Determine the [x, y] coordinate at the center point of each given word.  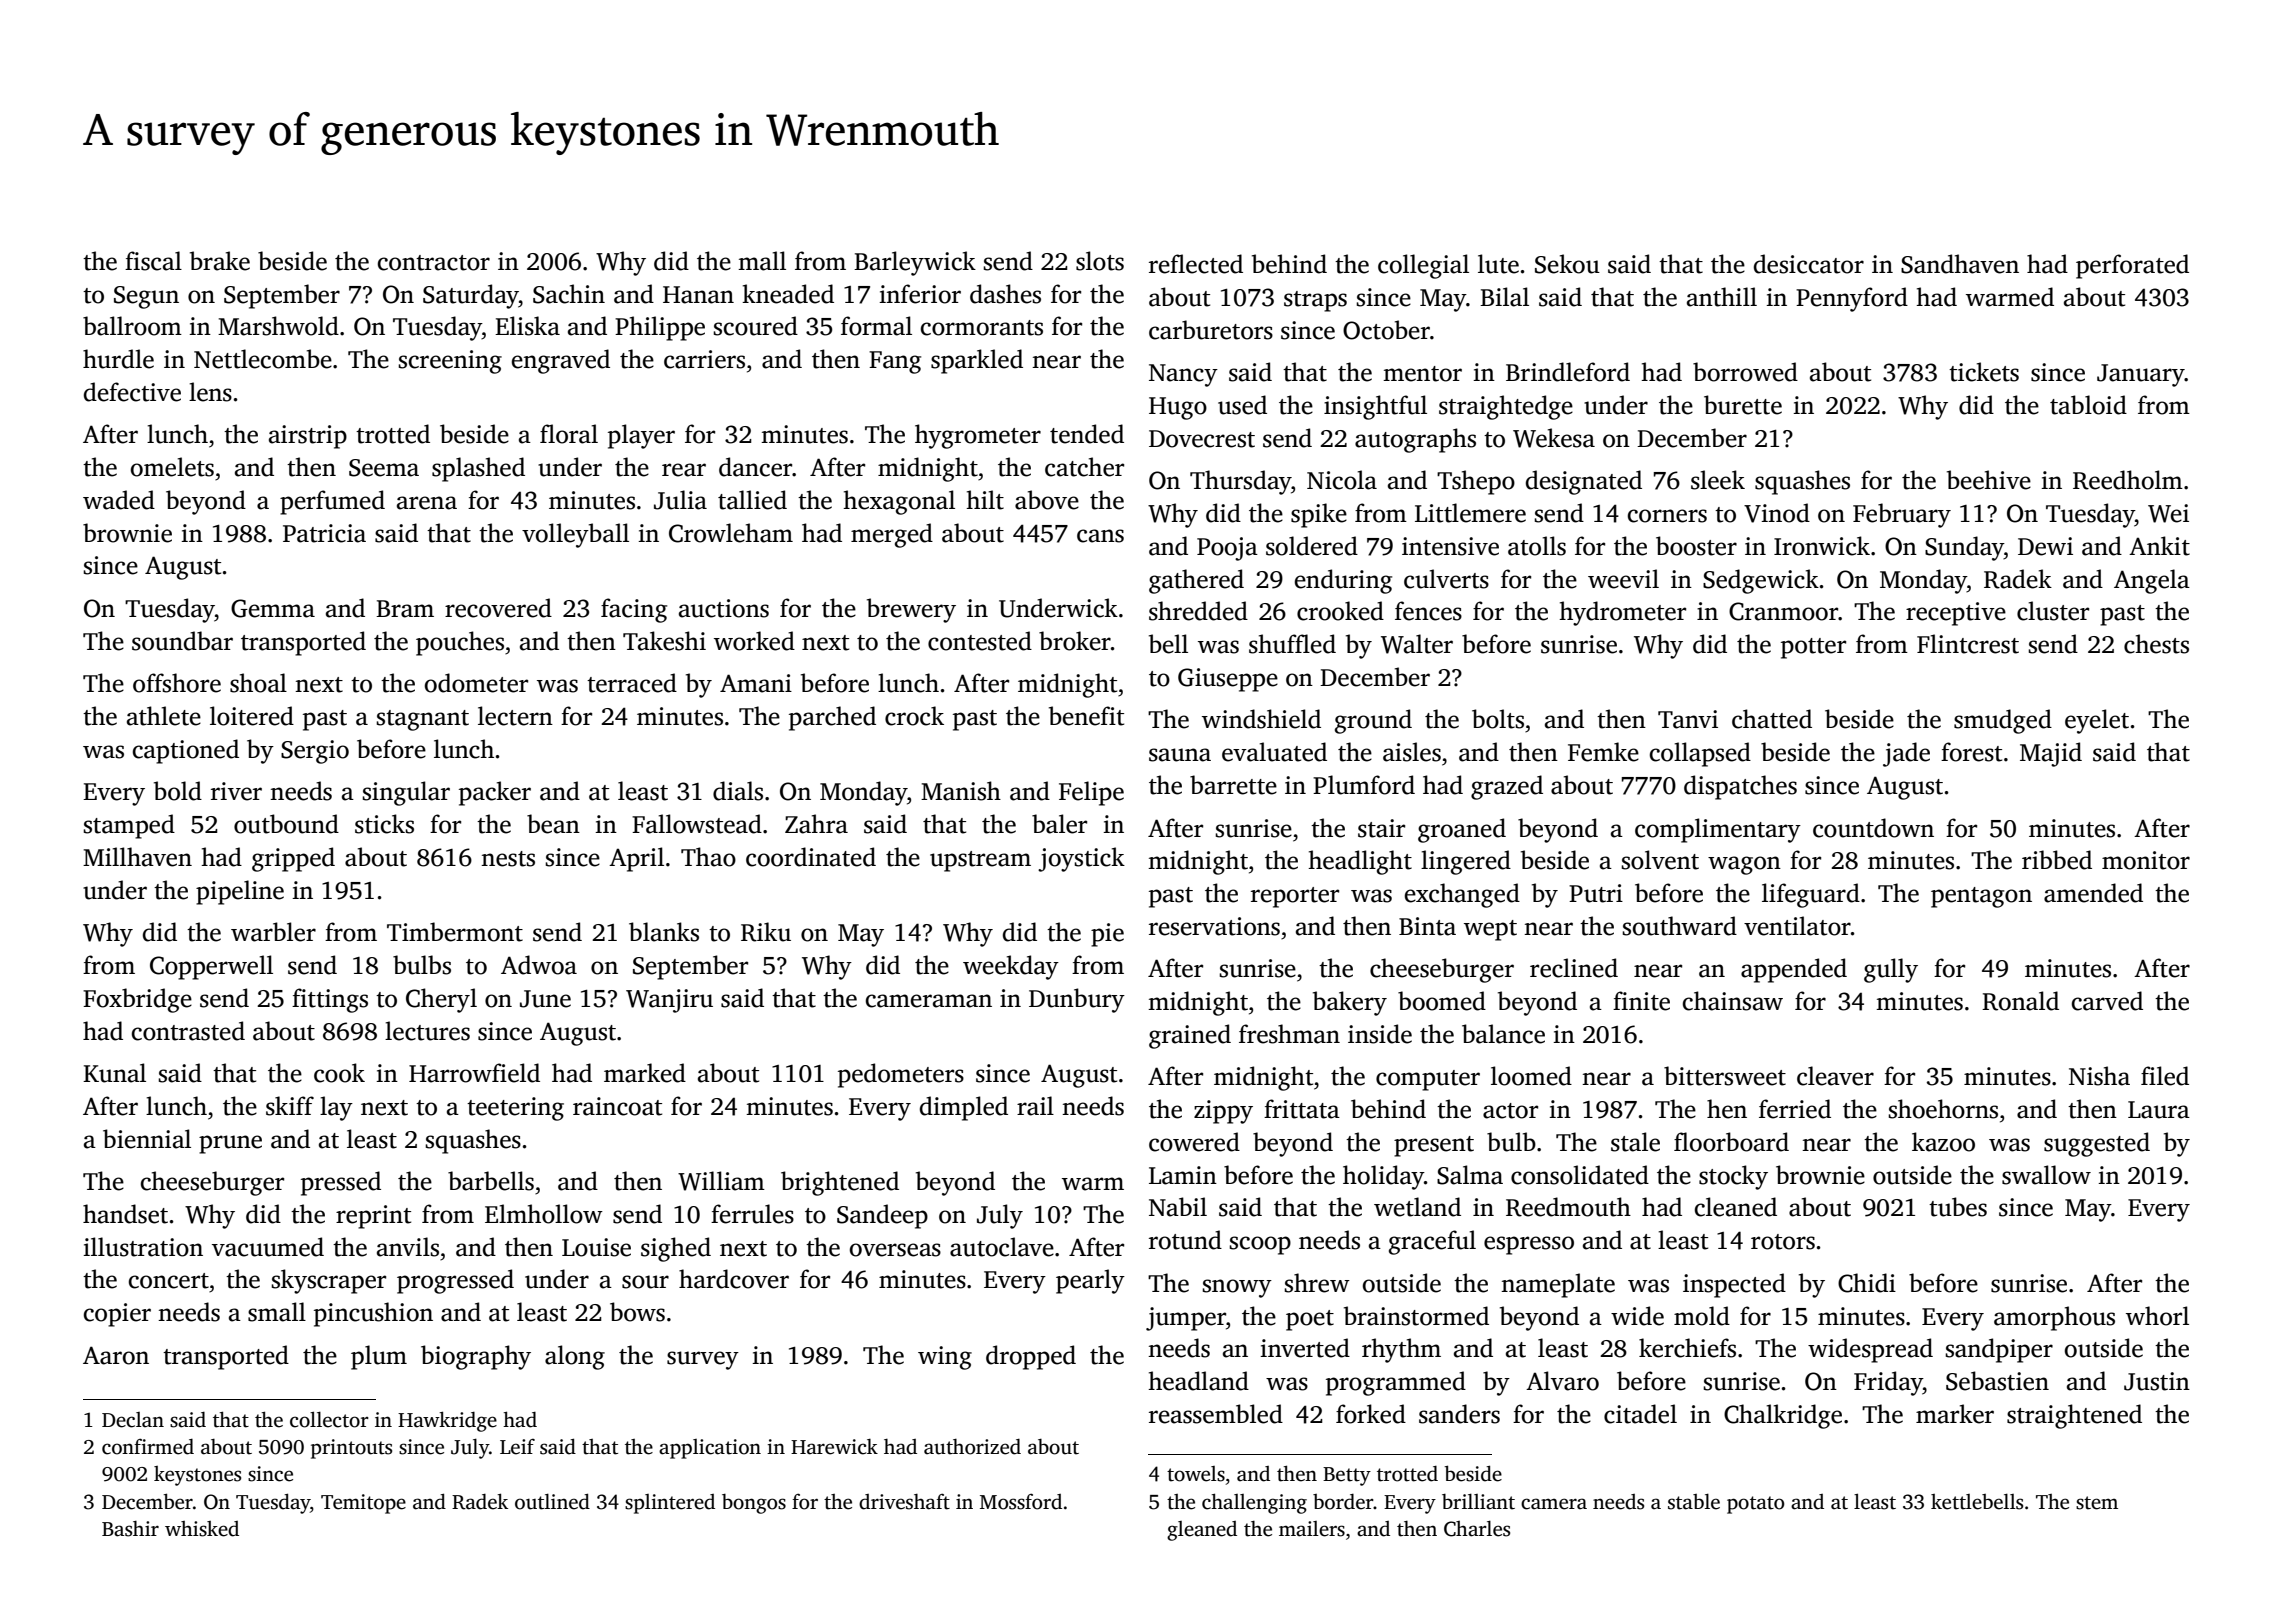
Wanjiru [669, 1001]
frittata [1302, 1109]
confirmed [148, 1446]
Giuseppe [1228, 680]
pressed [341, 1183]
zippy [1223, 1112]
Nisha [2099, 1076]
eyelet [2097, 721]
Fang [895, 362]
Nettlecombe [263, 359]
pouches [460, 643]
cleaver [1835, 1076]
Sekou [1567, 264]
